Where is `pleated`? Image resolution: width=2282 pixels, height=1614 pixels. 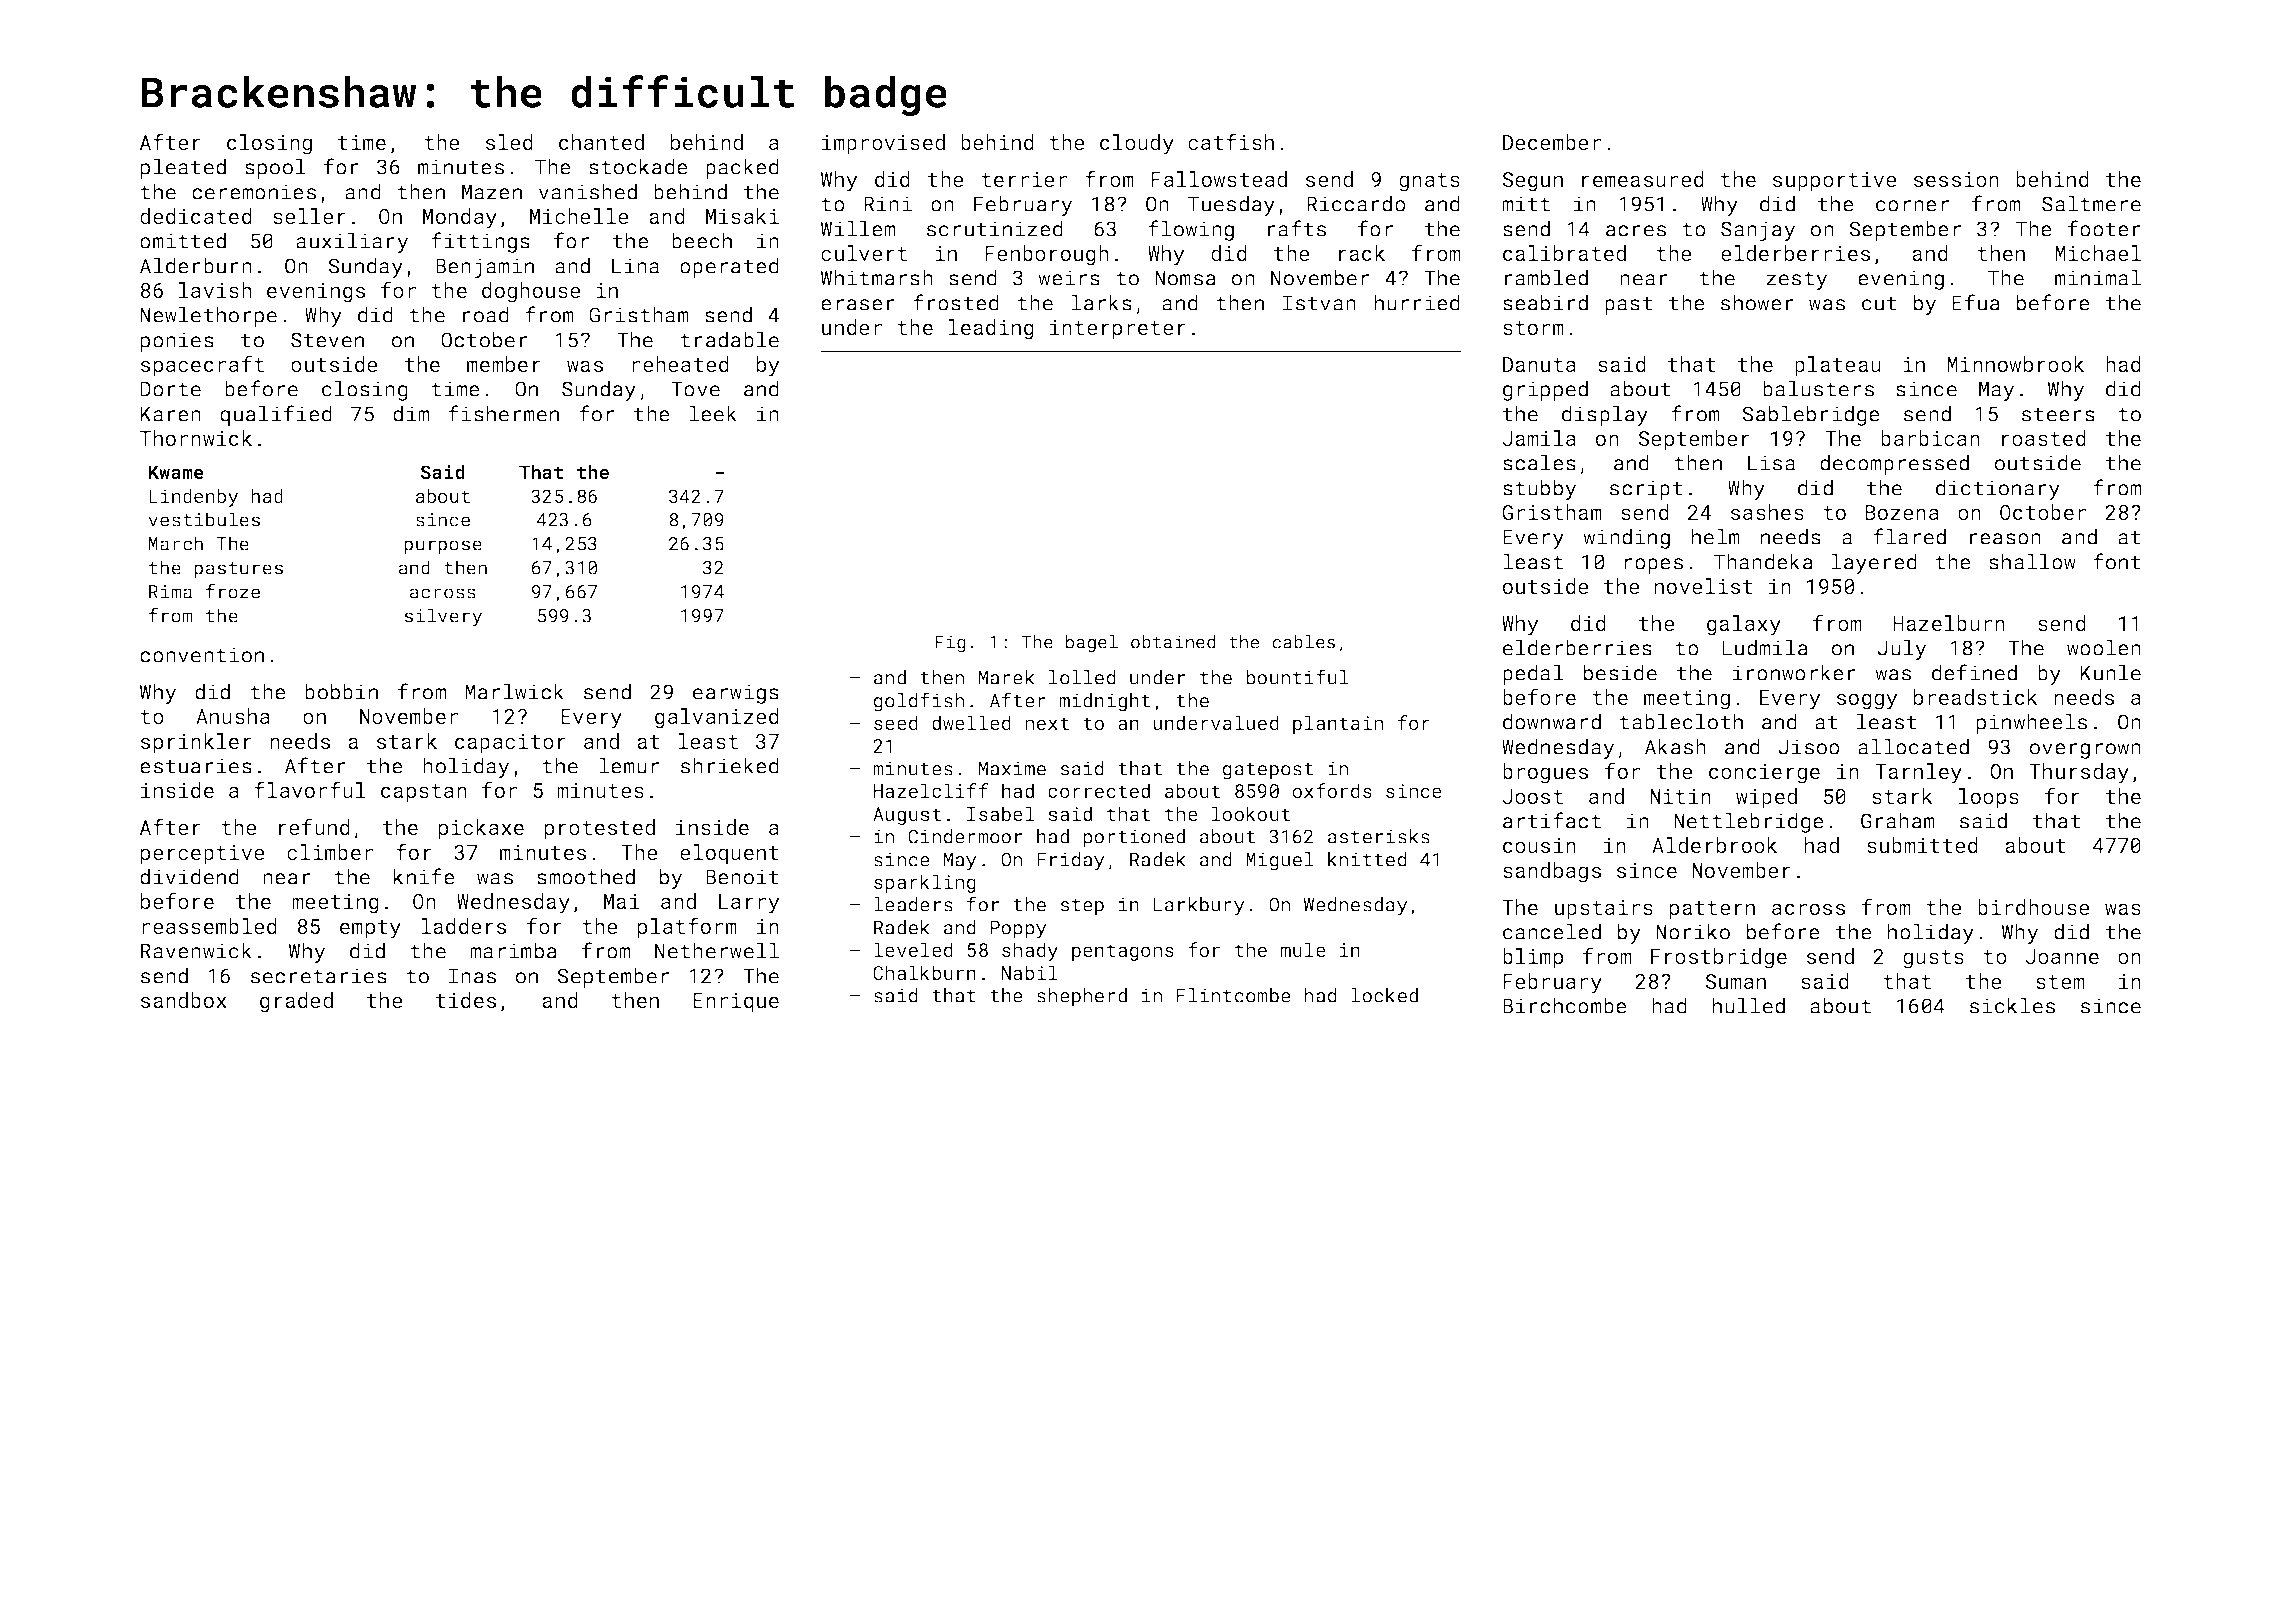 pleated is located at coordinates (183, 168).
